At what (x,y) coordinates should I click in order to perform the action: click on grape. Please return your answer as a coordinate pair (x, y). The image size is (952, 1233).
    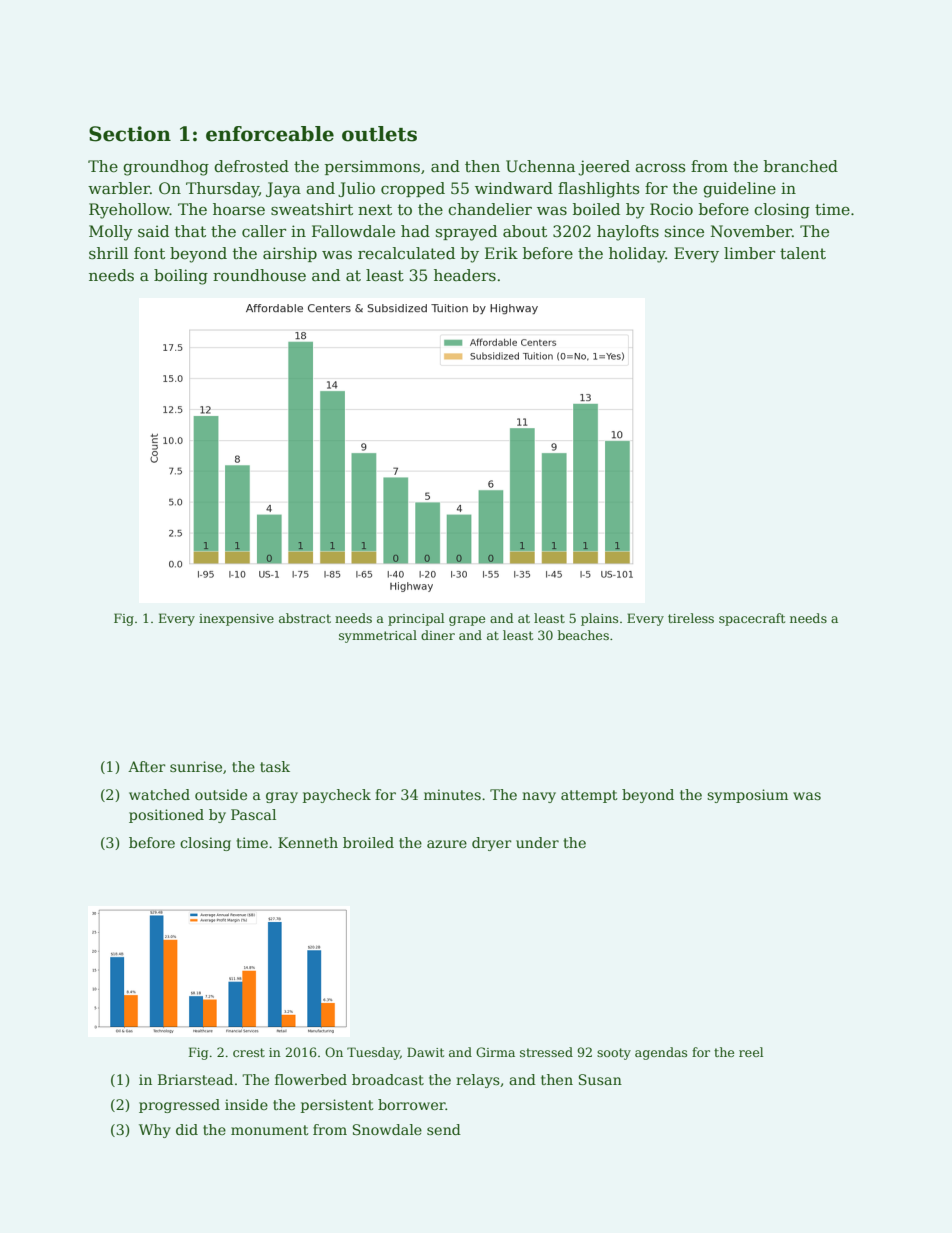
    Looking at the image, I should click on (467, 621).
